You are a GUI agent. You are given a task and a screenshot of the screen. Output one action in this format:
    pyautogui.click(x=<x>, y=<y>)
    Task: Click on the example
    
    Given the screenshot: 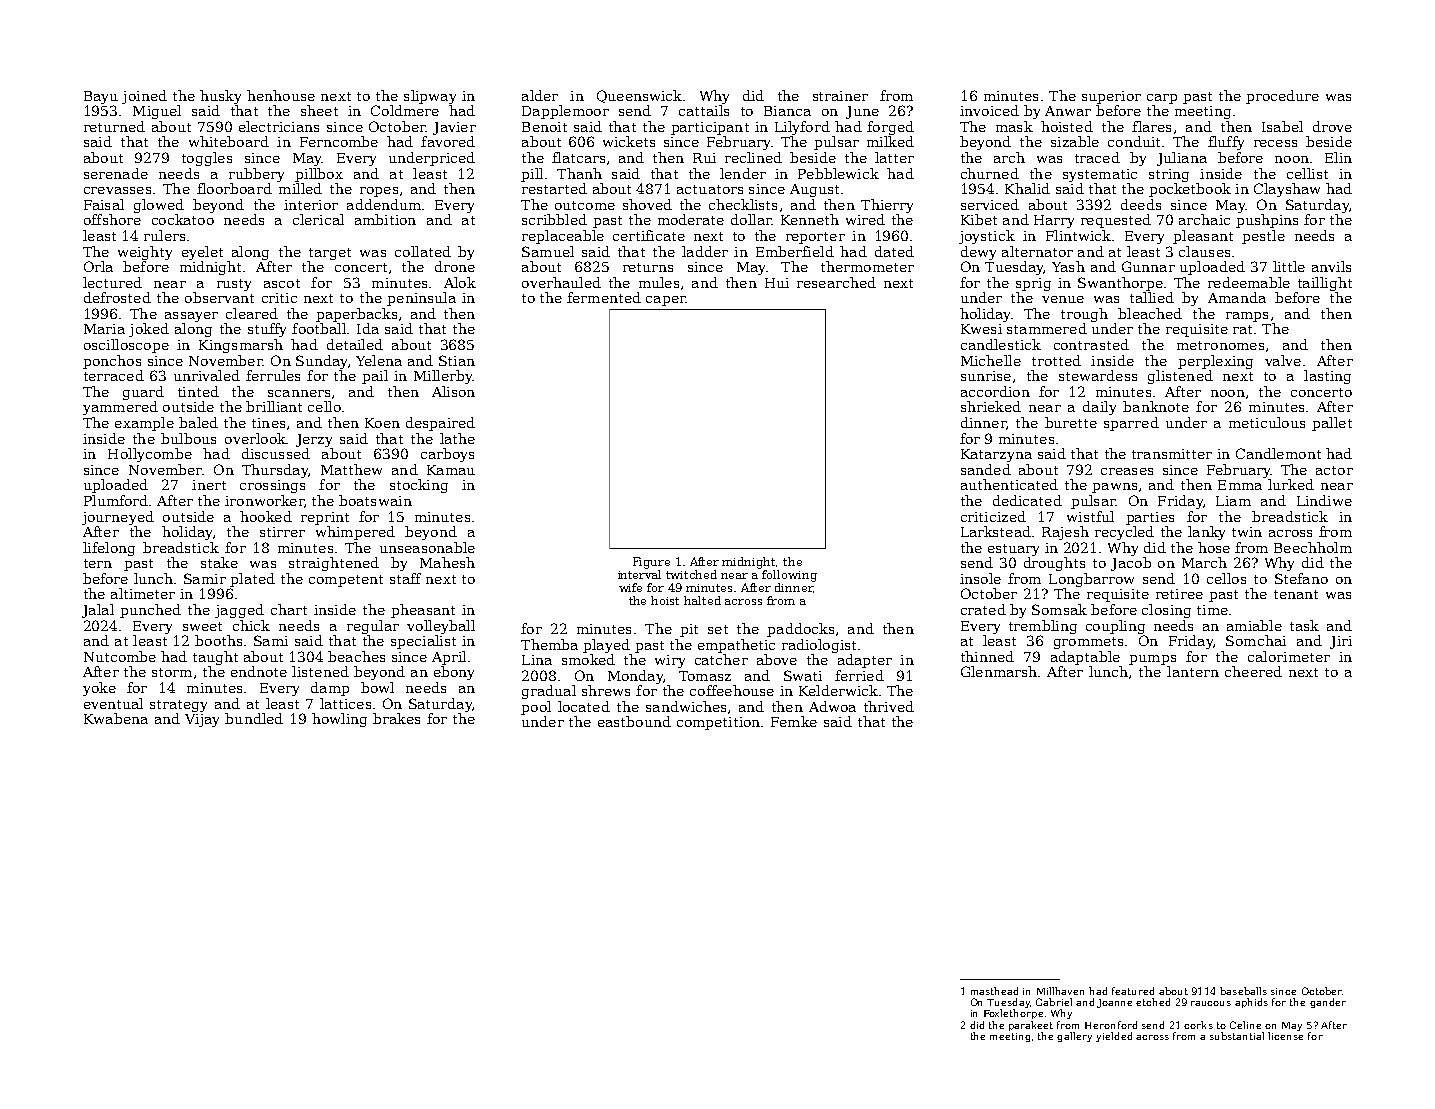 What is the action you would take?
    pyautogui.click(x=144, y=424)
